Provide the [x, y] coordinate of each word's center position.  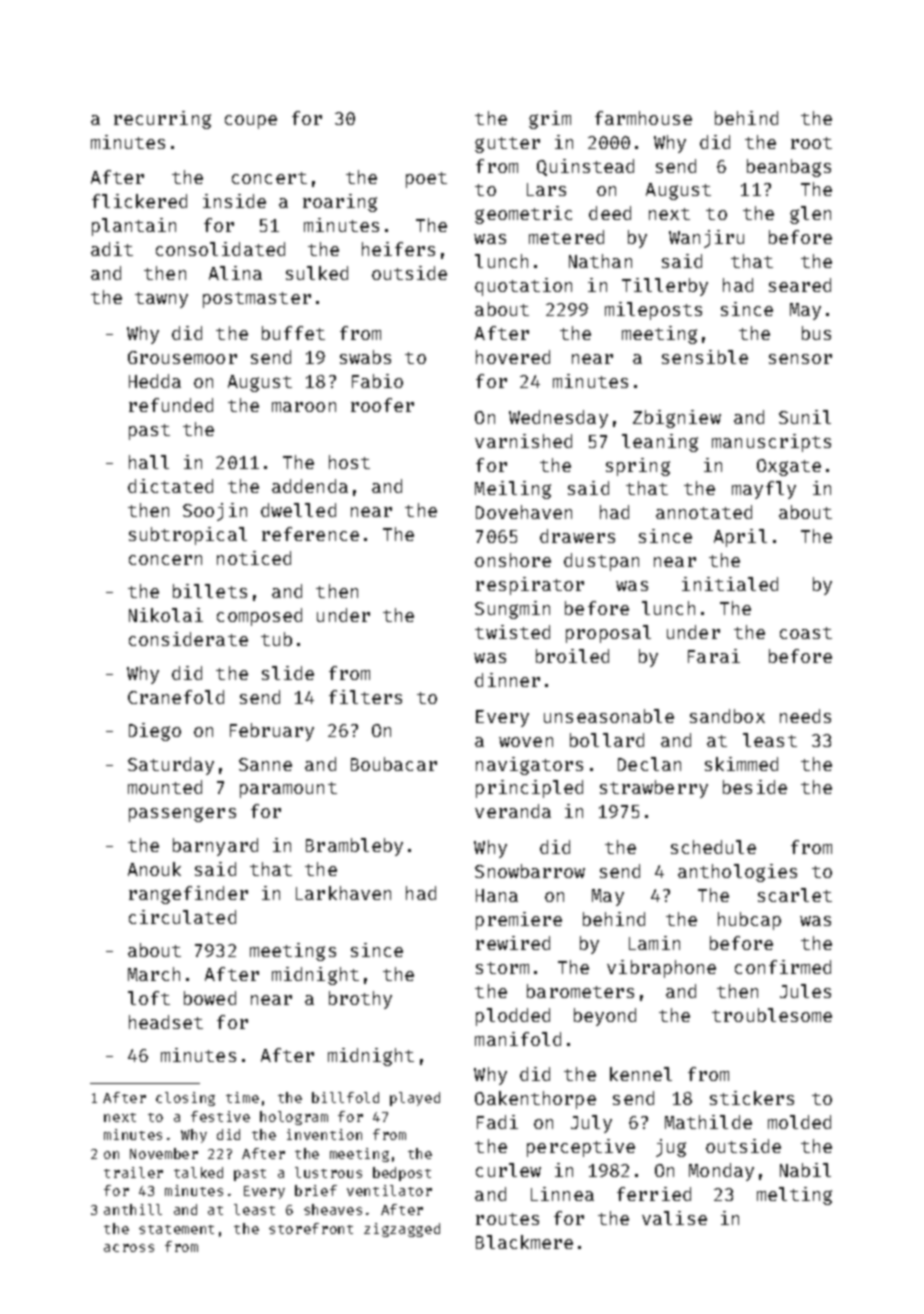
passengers [182, 814]
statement [176, 1229]
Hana [497, 895]
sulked [317, 273]
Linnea [562, 1194]
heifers [398, 249]
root [811, 143]
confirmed [783, 967]
